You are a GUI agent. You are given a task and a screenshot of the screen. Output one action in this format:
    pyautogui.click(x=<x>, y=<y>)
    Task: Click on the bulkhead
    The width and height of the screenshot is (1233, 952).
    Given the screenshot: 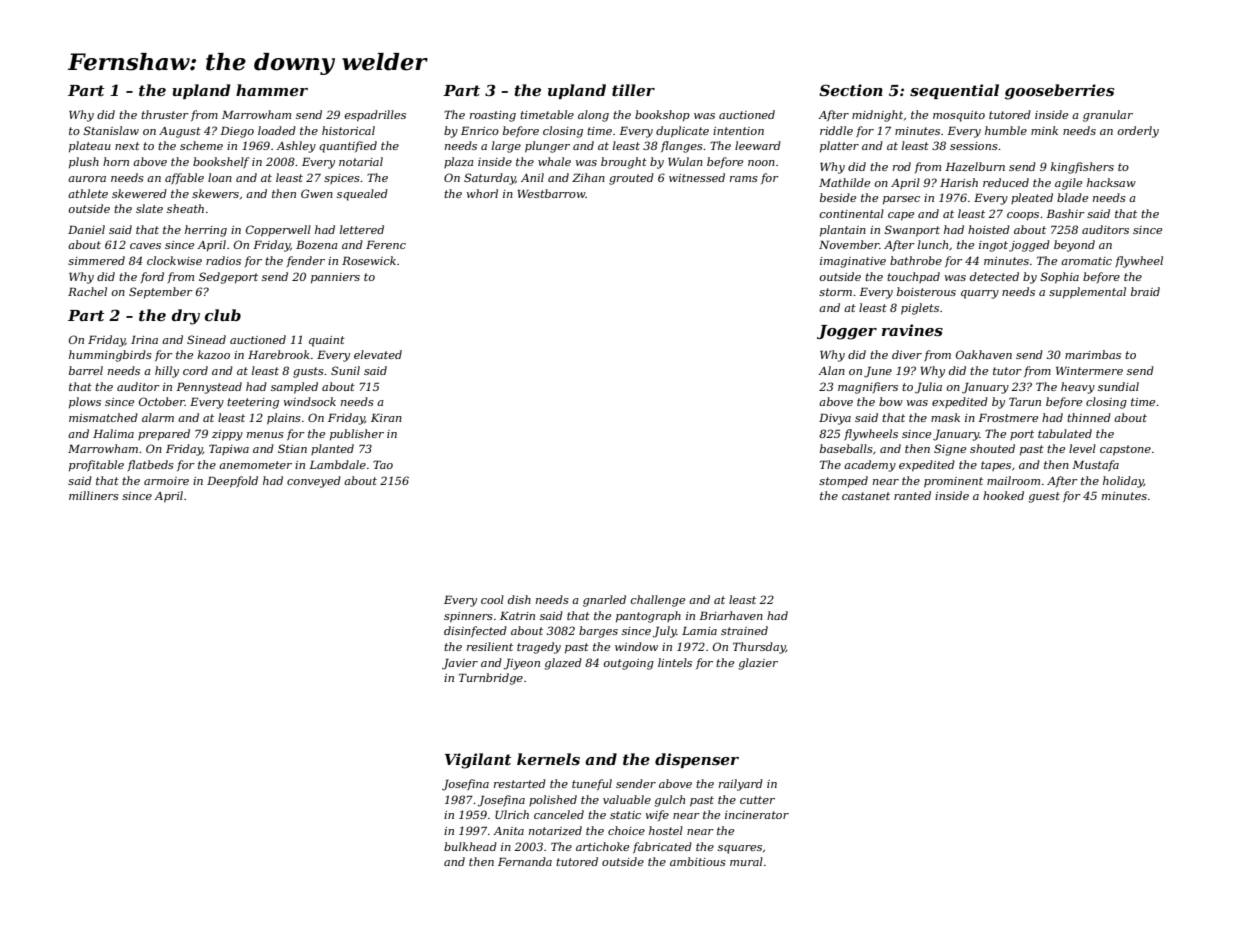 What is the action you would take?
    pyautogui.click(x=470, y=846)
